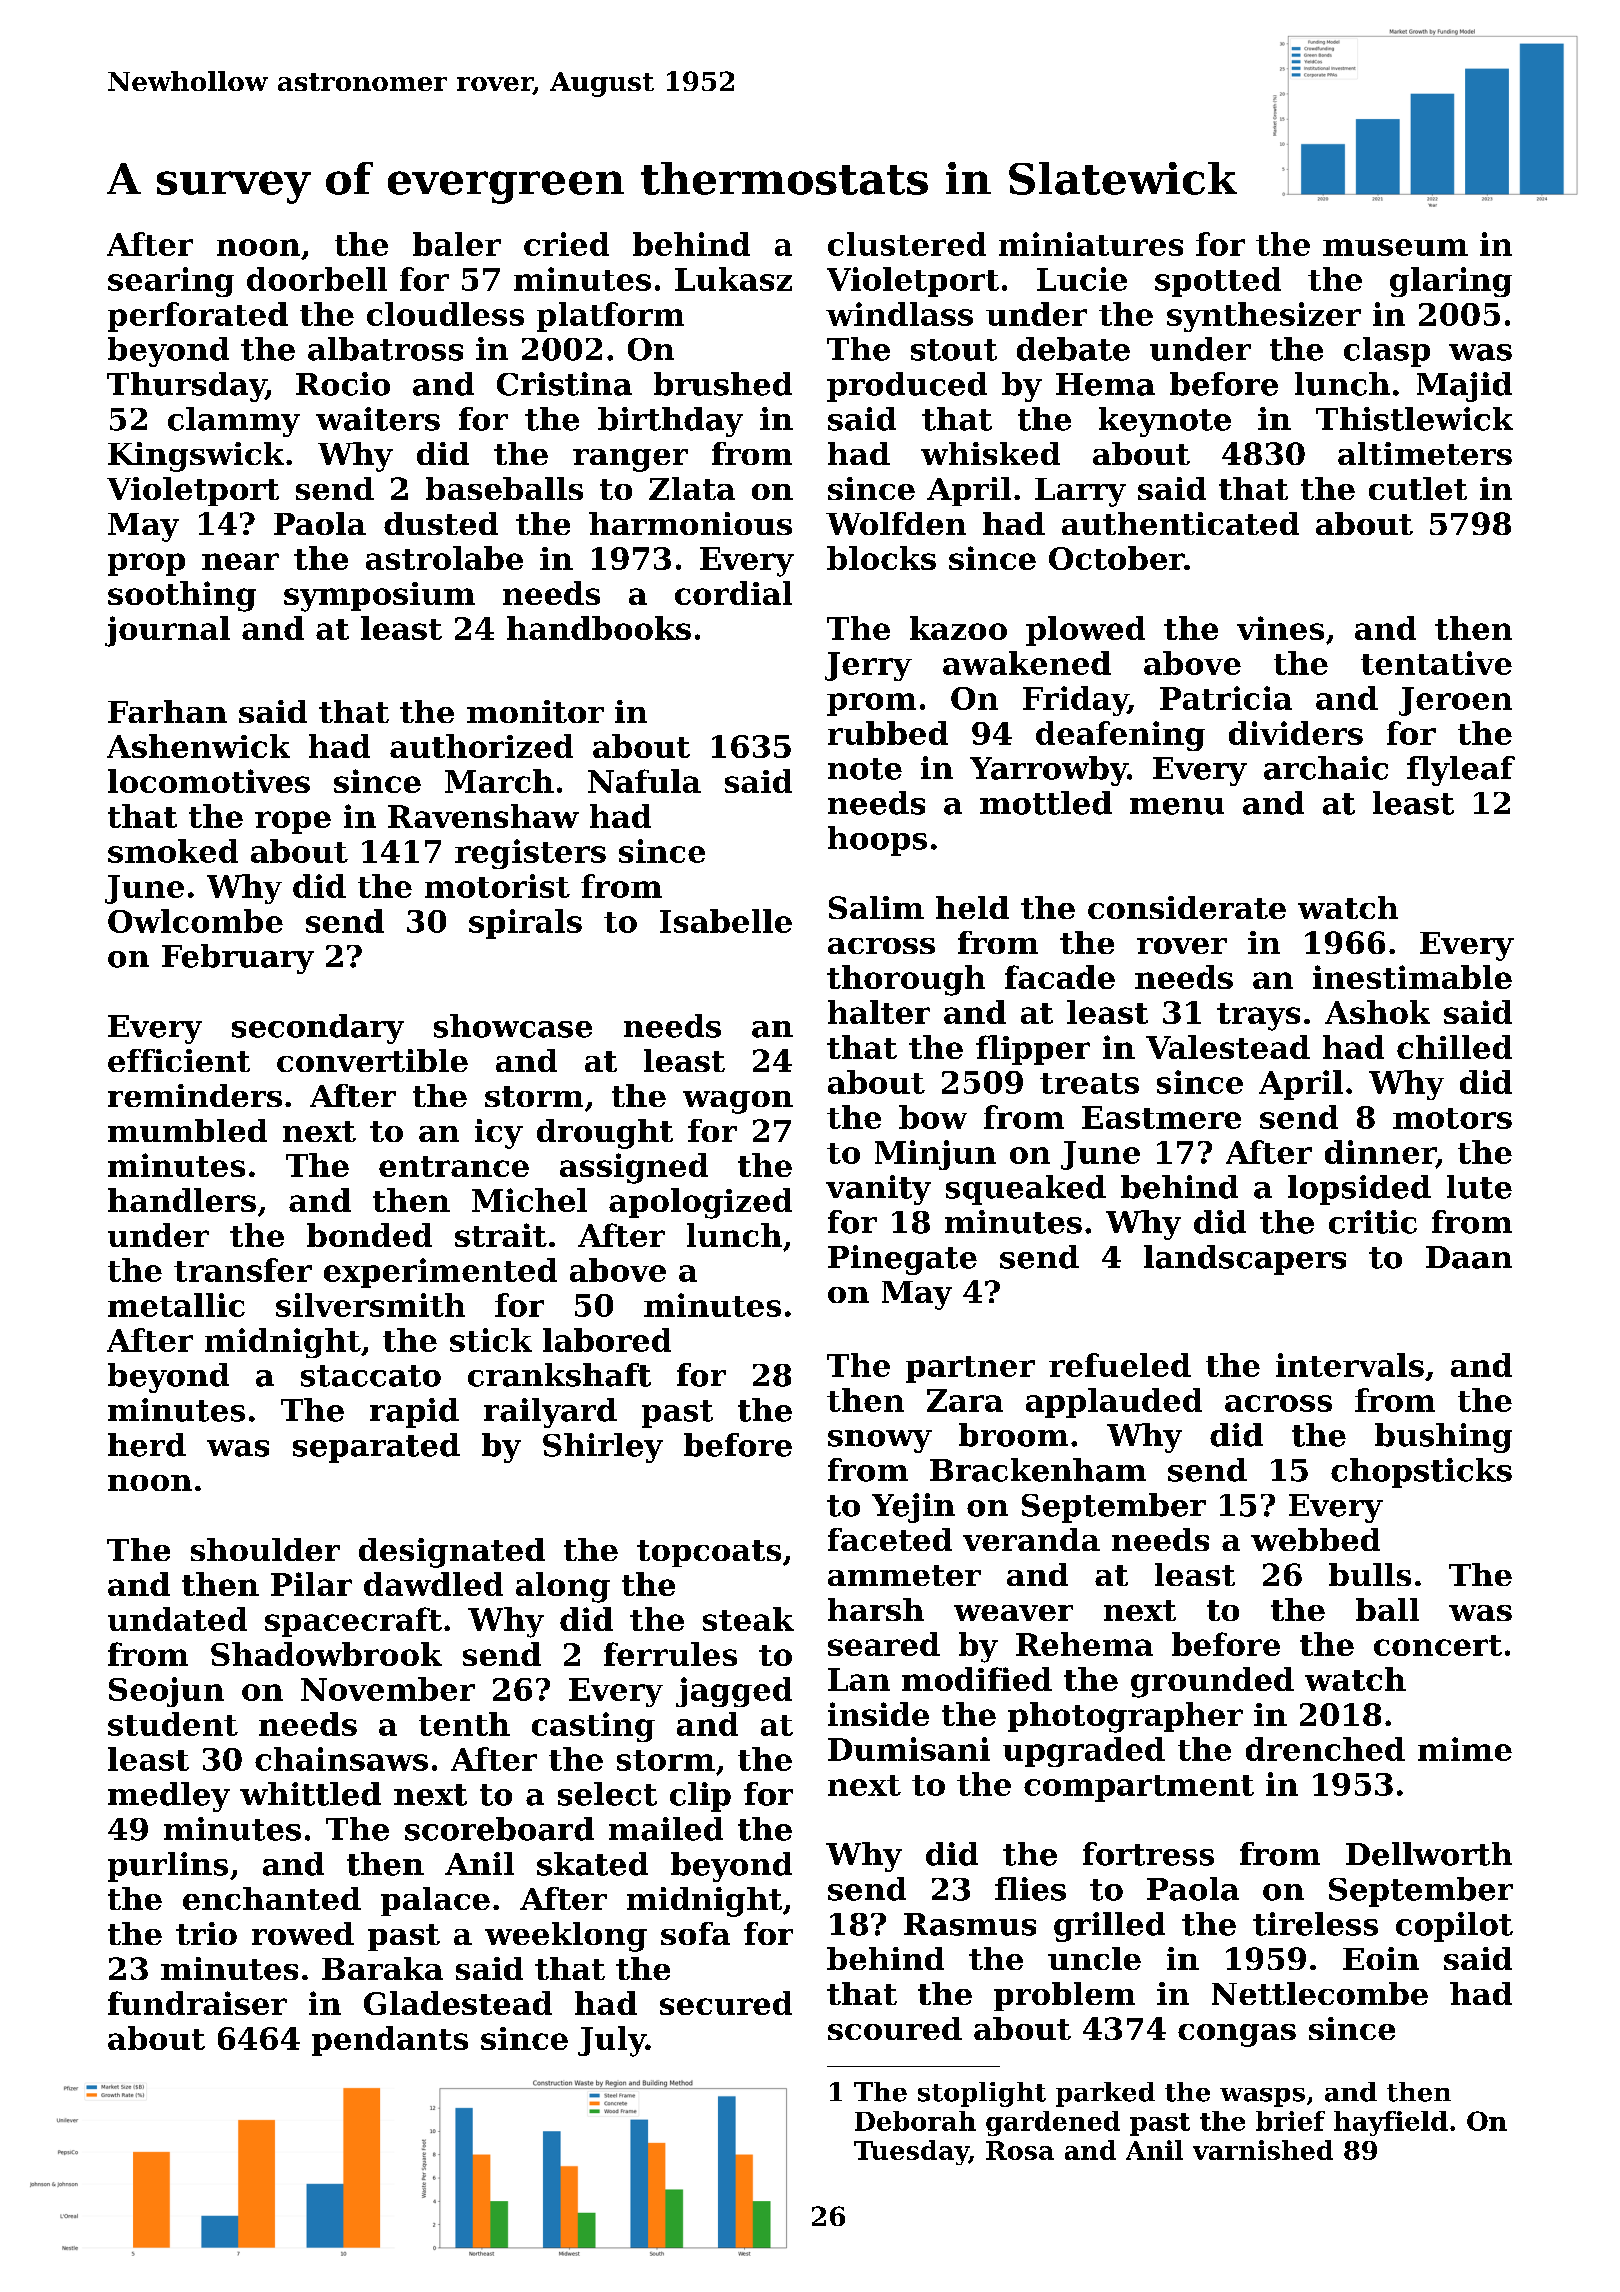 This page has width=1620, height=2292. I want to click on dusted, so click(441, 523).
